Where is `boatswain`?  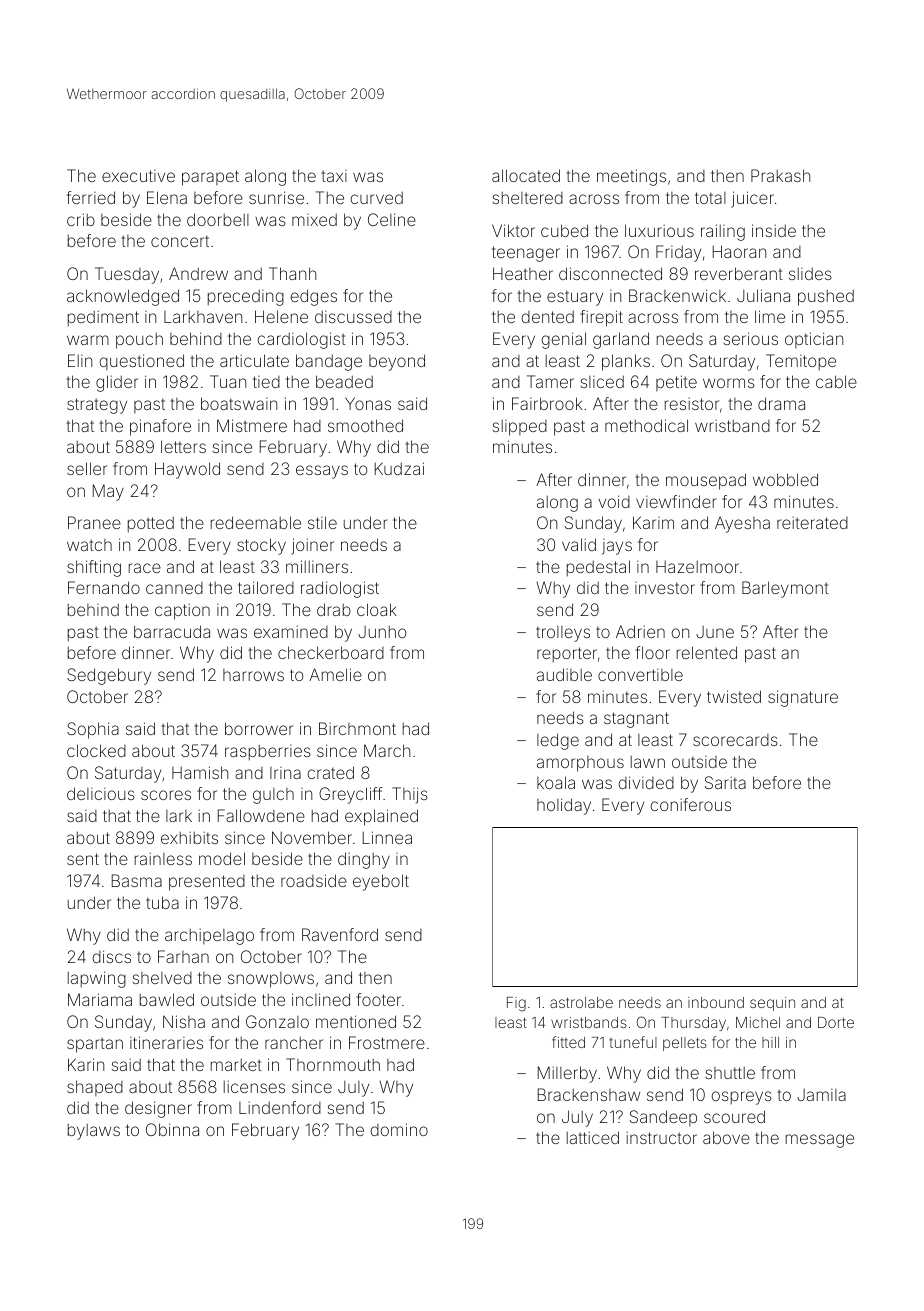
boatswain is located at coordinates (239, 403).
